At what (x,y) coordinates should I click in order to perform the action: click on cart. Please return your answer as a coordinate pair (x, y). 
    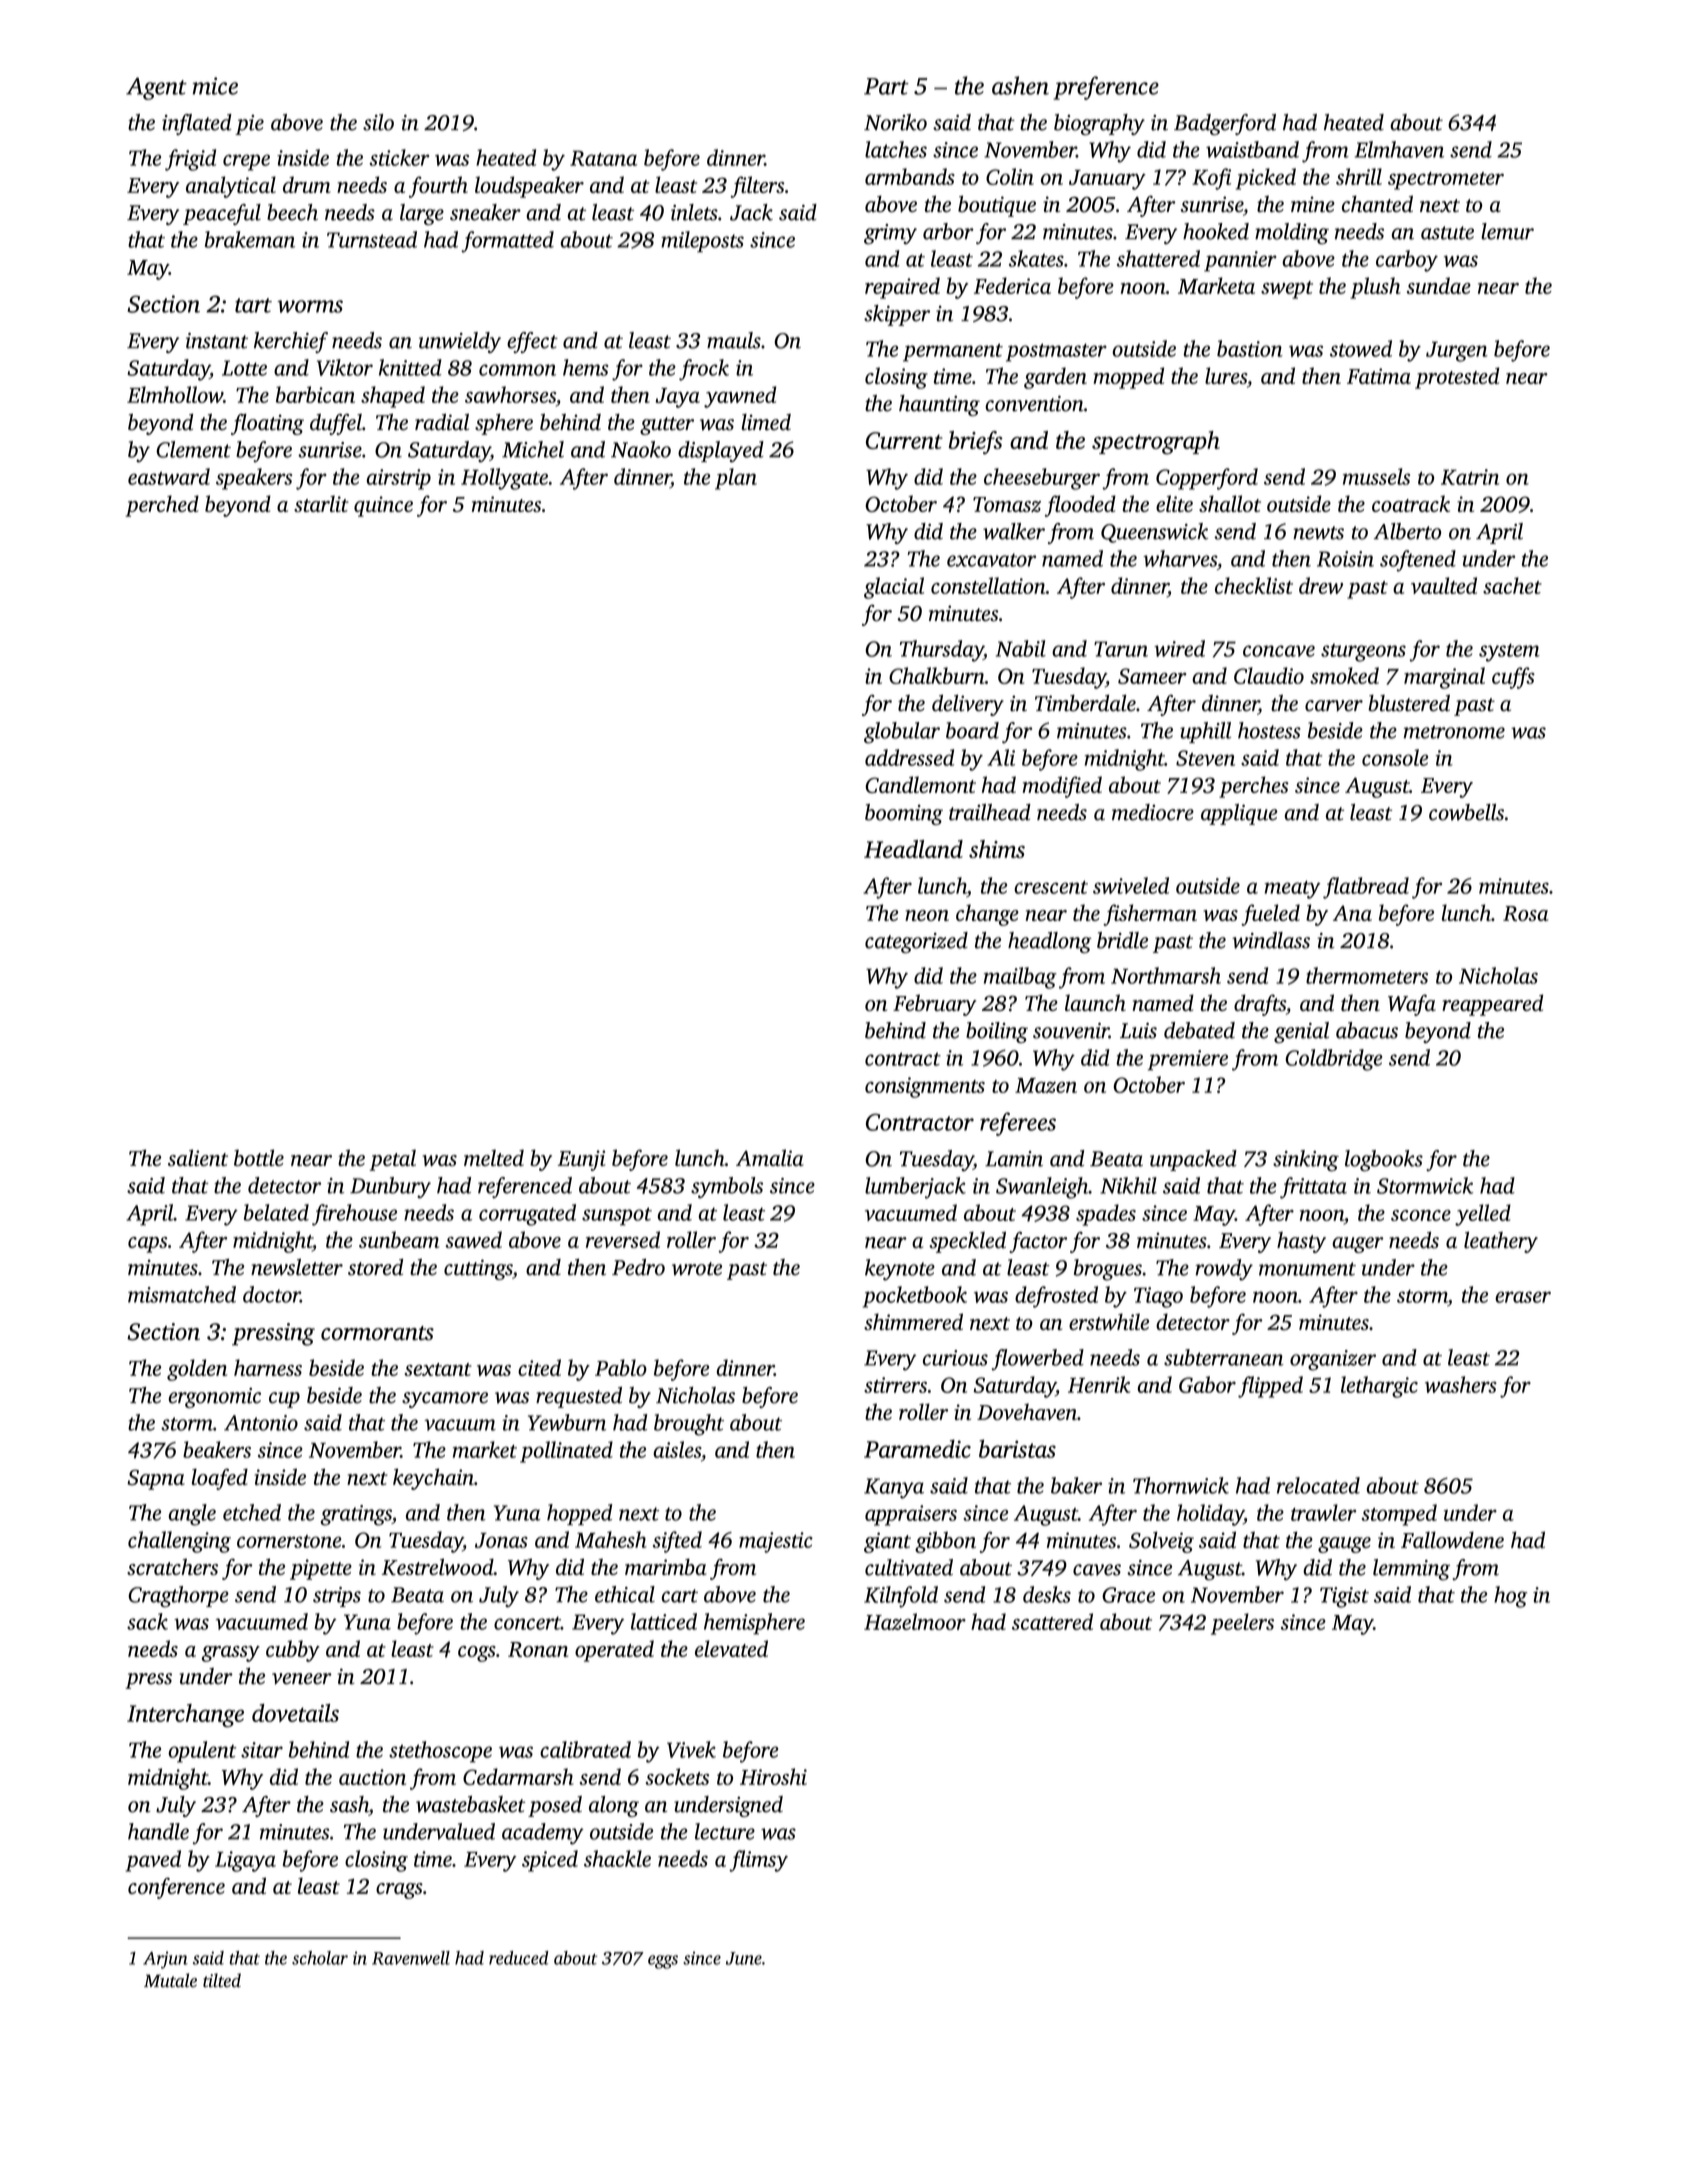
    Looking at the image, I should click on (680, 1596).
